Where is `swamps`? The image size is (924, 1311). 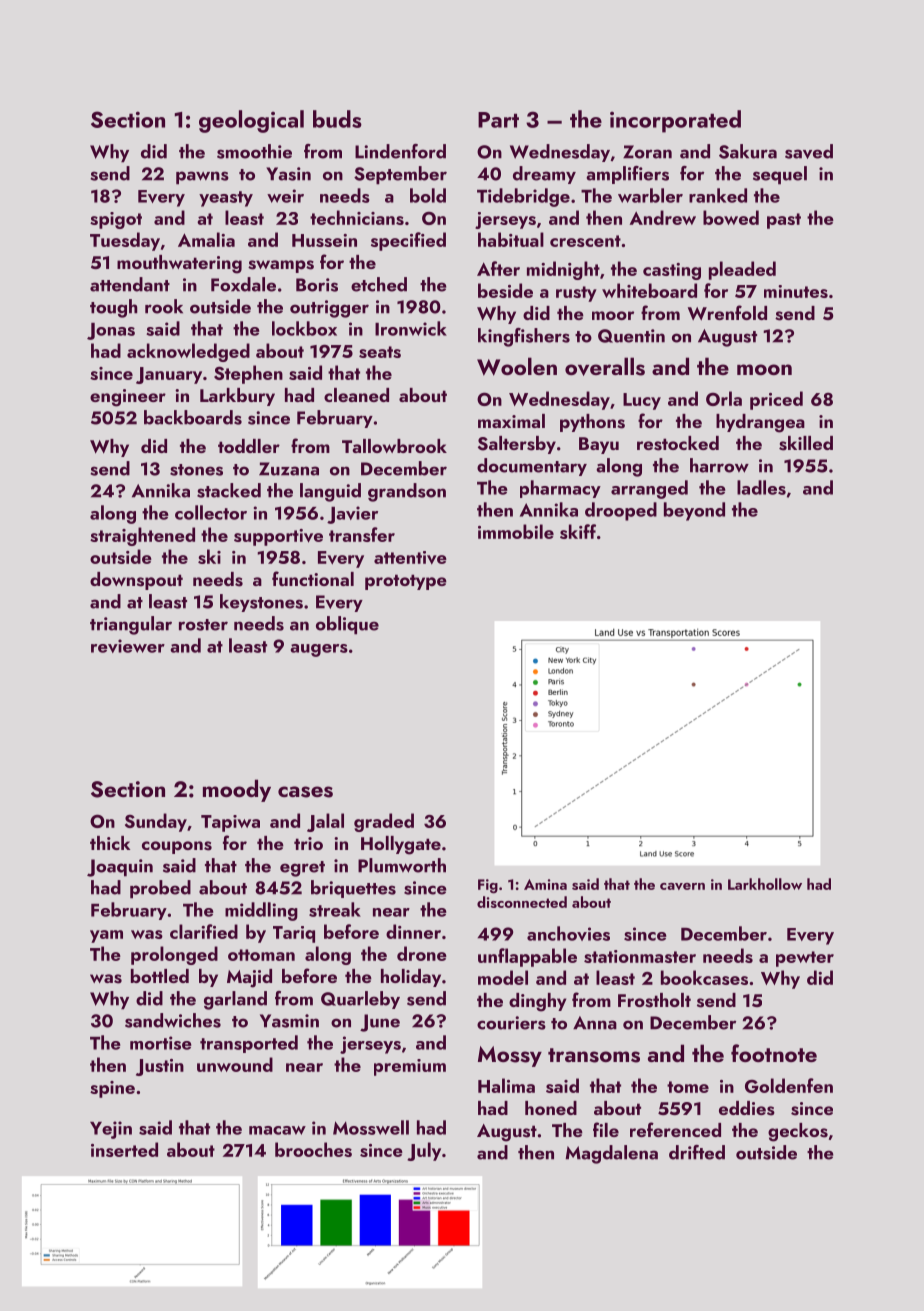
swamps is located at coordinates (281, 266).
